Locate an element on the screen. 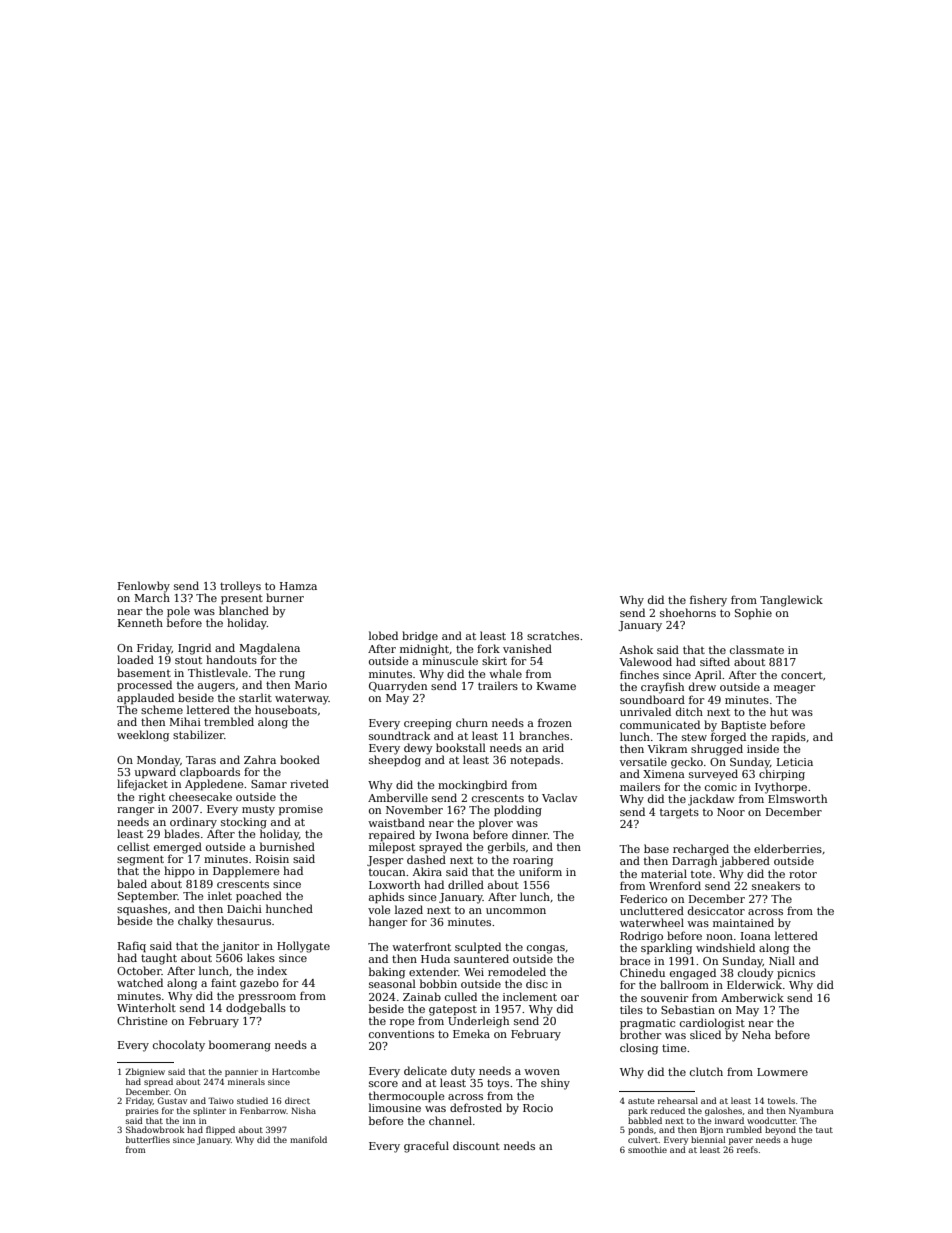 Image resolution: width=952 pixels, height=1233 pixels. Tanglewick is located at coordinates (791, 601).
